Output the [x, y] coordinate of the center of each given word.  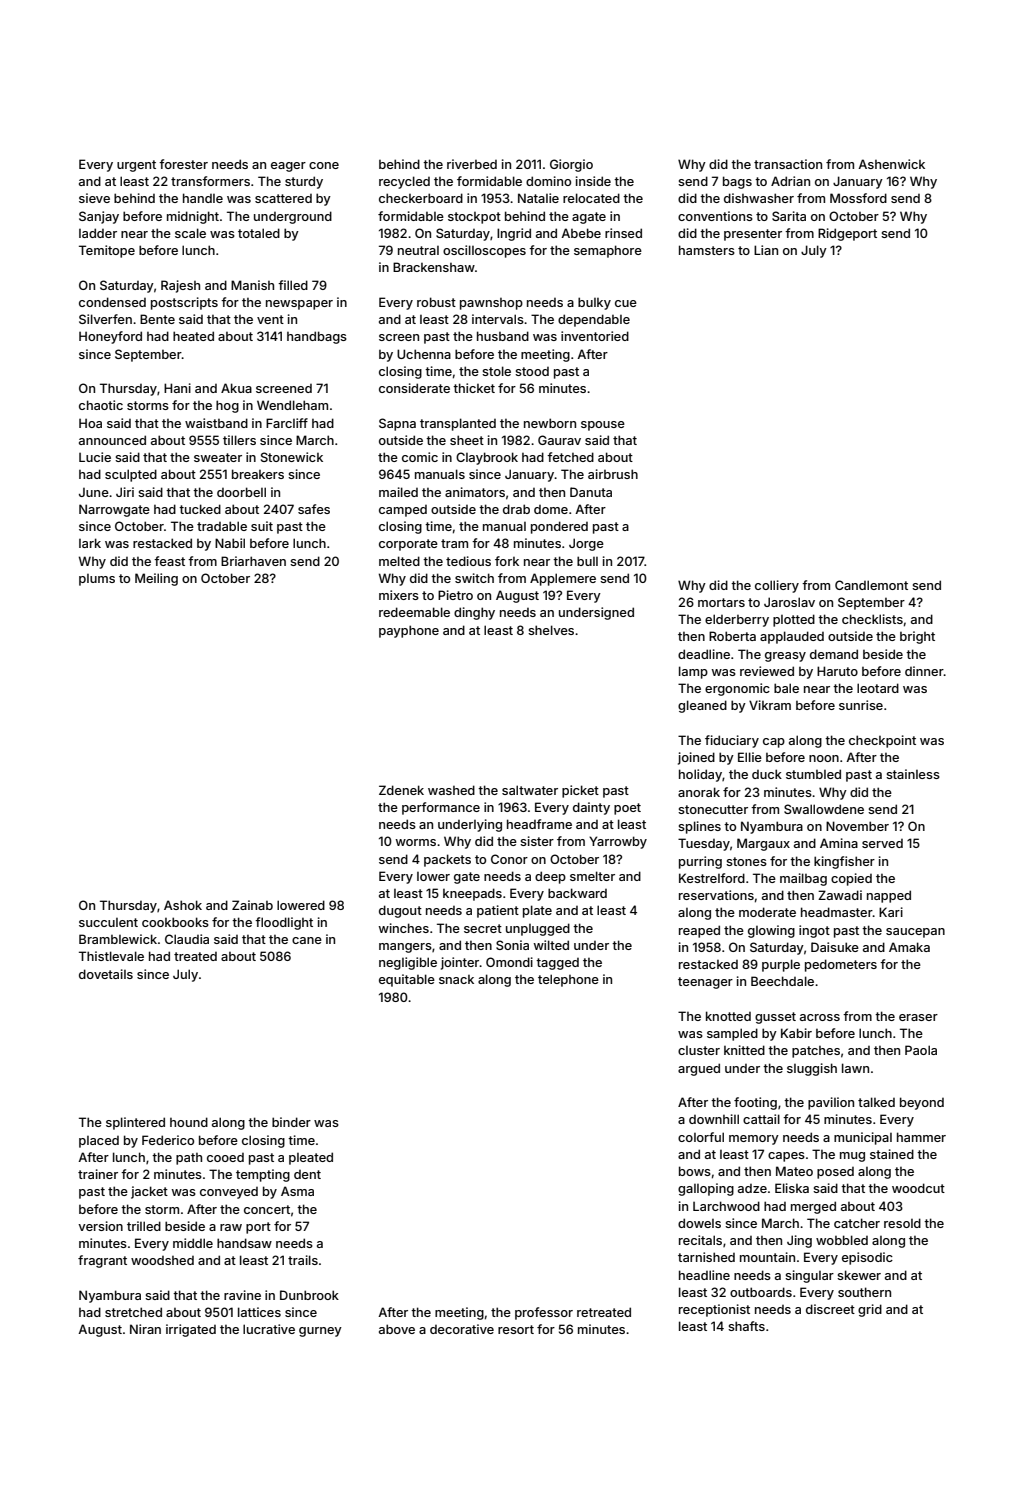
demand [834, 654]
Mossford [858, 198]
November [857, 826]
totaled [259, 233]
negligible [408, 963]
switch [474, 578]
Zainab [252, 905]
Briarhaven [253, 561]
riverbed [472, 164]
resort [516, 1329]
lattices [259, 1312]
